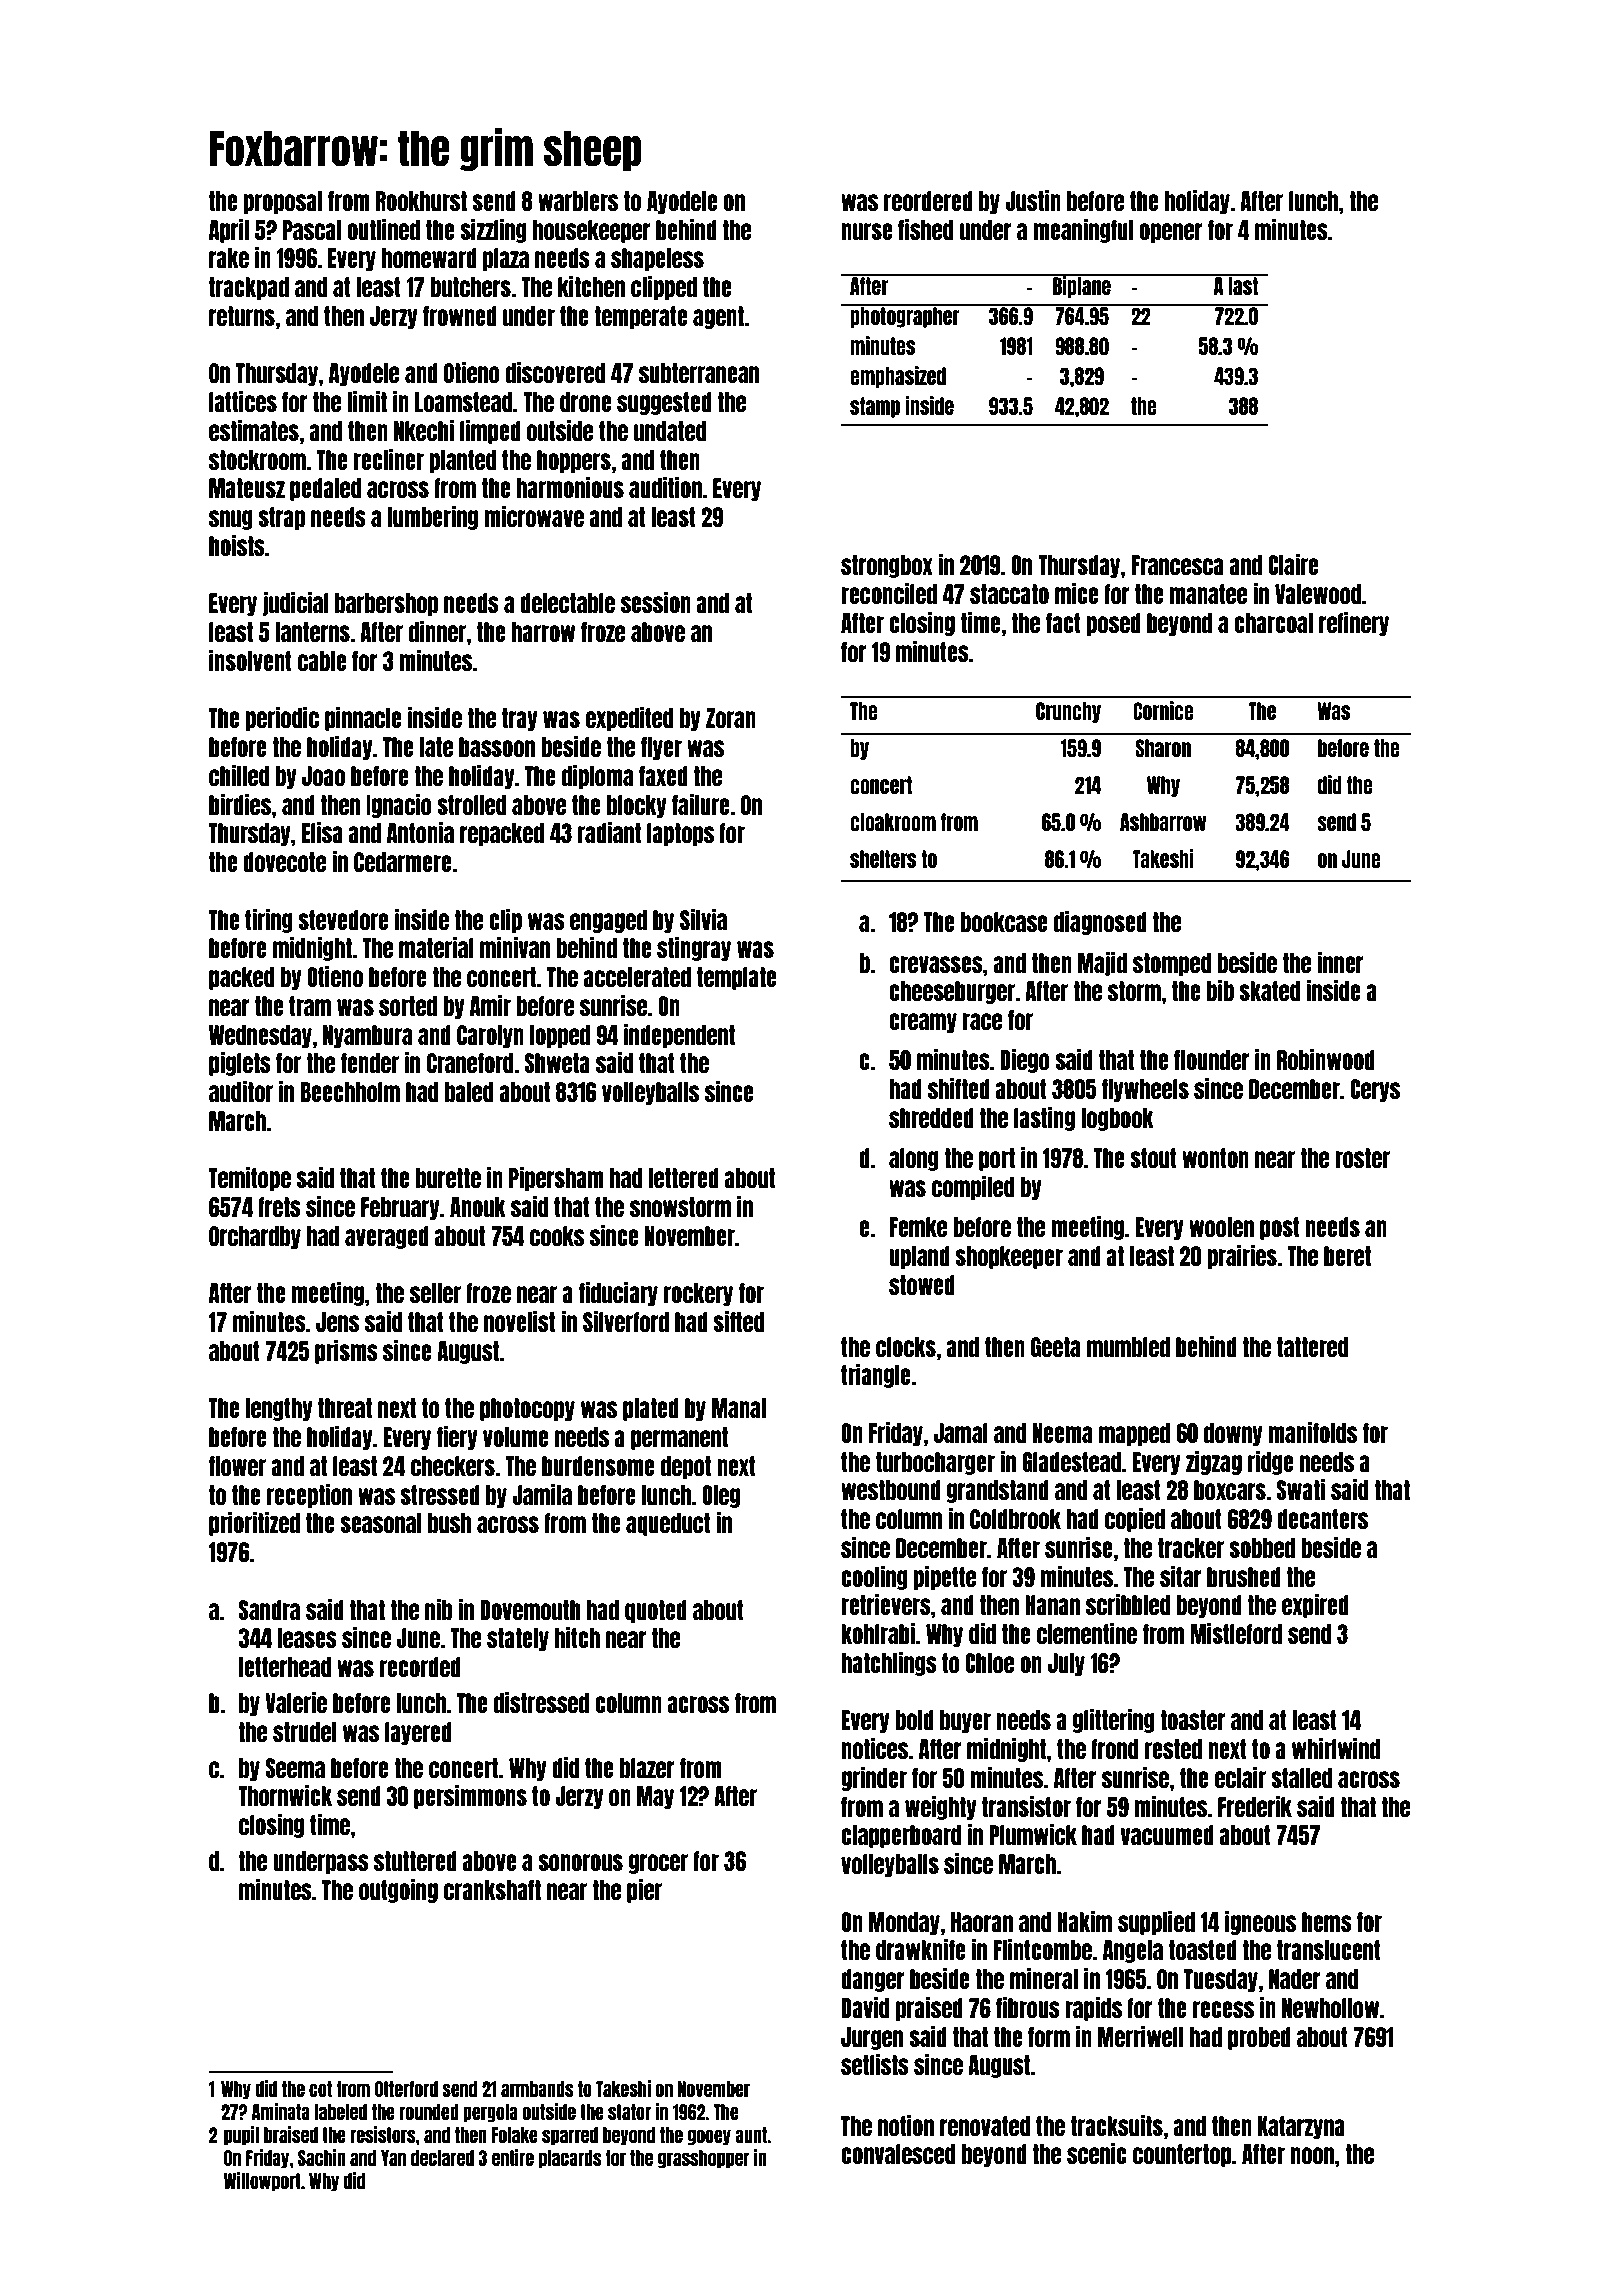 This screenshot has width=1620, height=2292. Describe the element at coordinates (237, 1466) in the screenshot. I see `flower` at that location.
